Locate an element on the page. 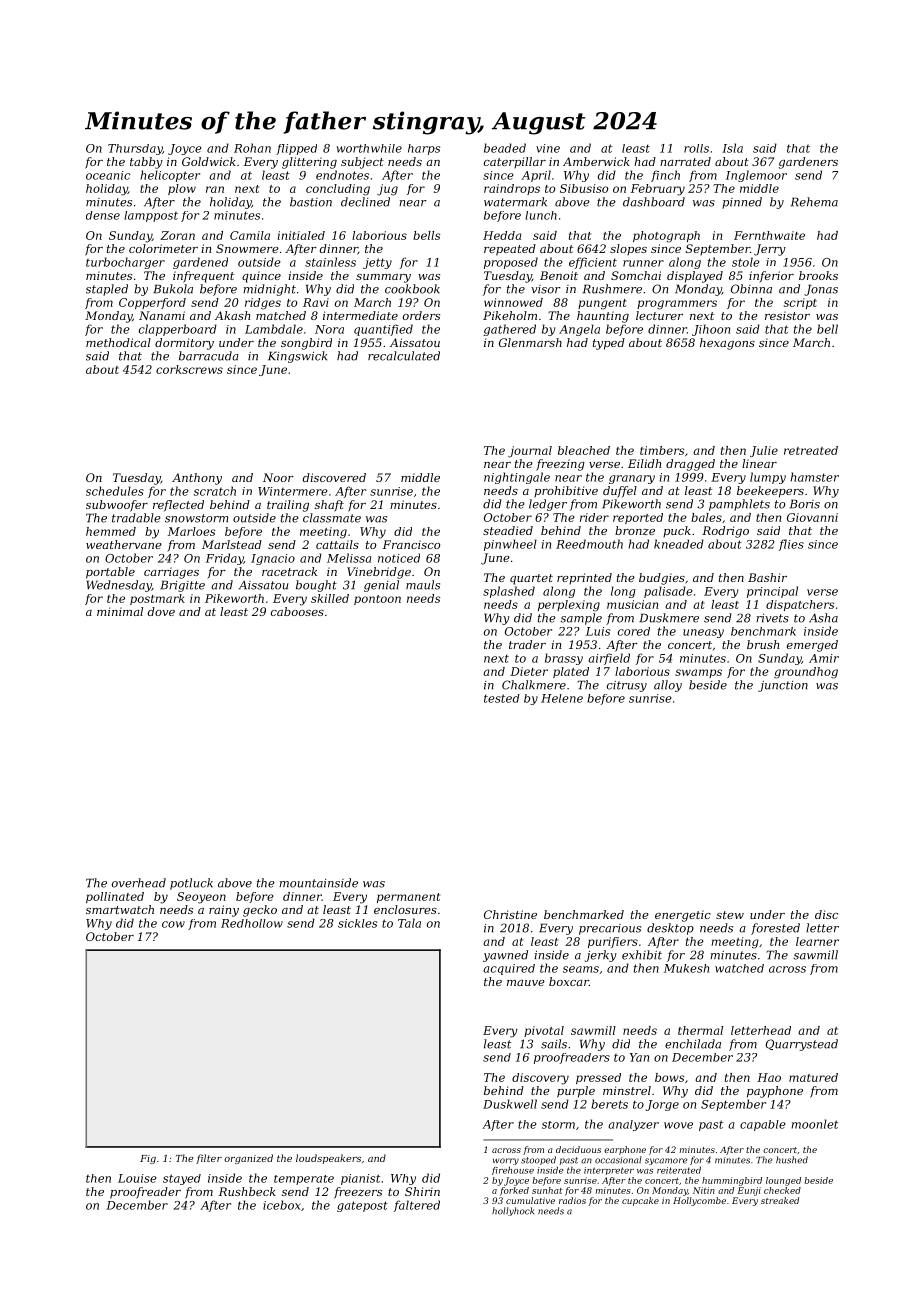 This page has height=1308, width=924. portable is located at coordinates (110, 573).
